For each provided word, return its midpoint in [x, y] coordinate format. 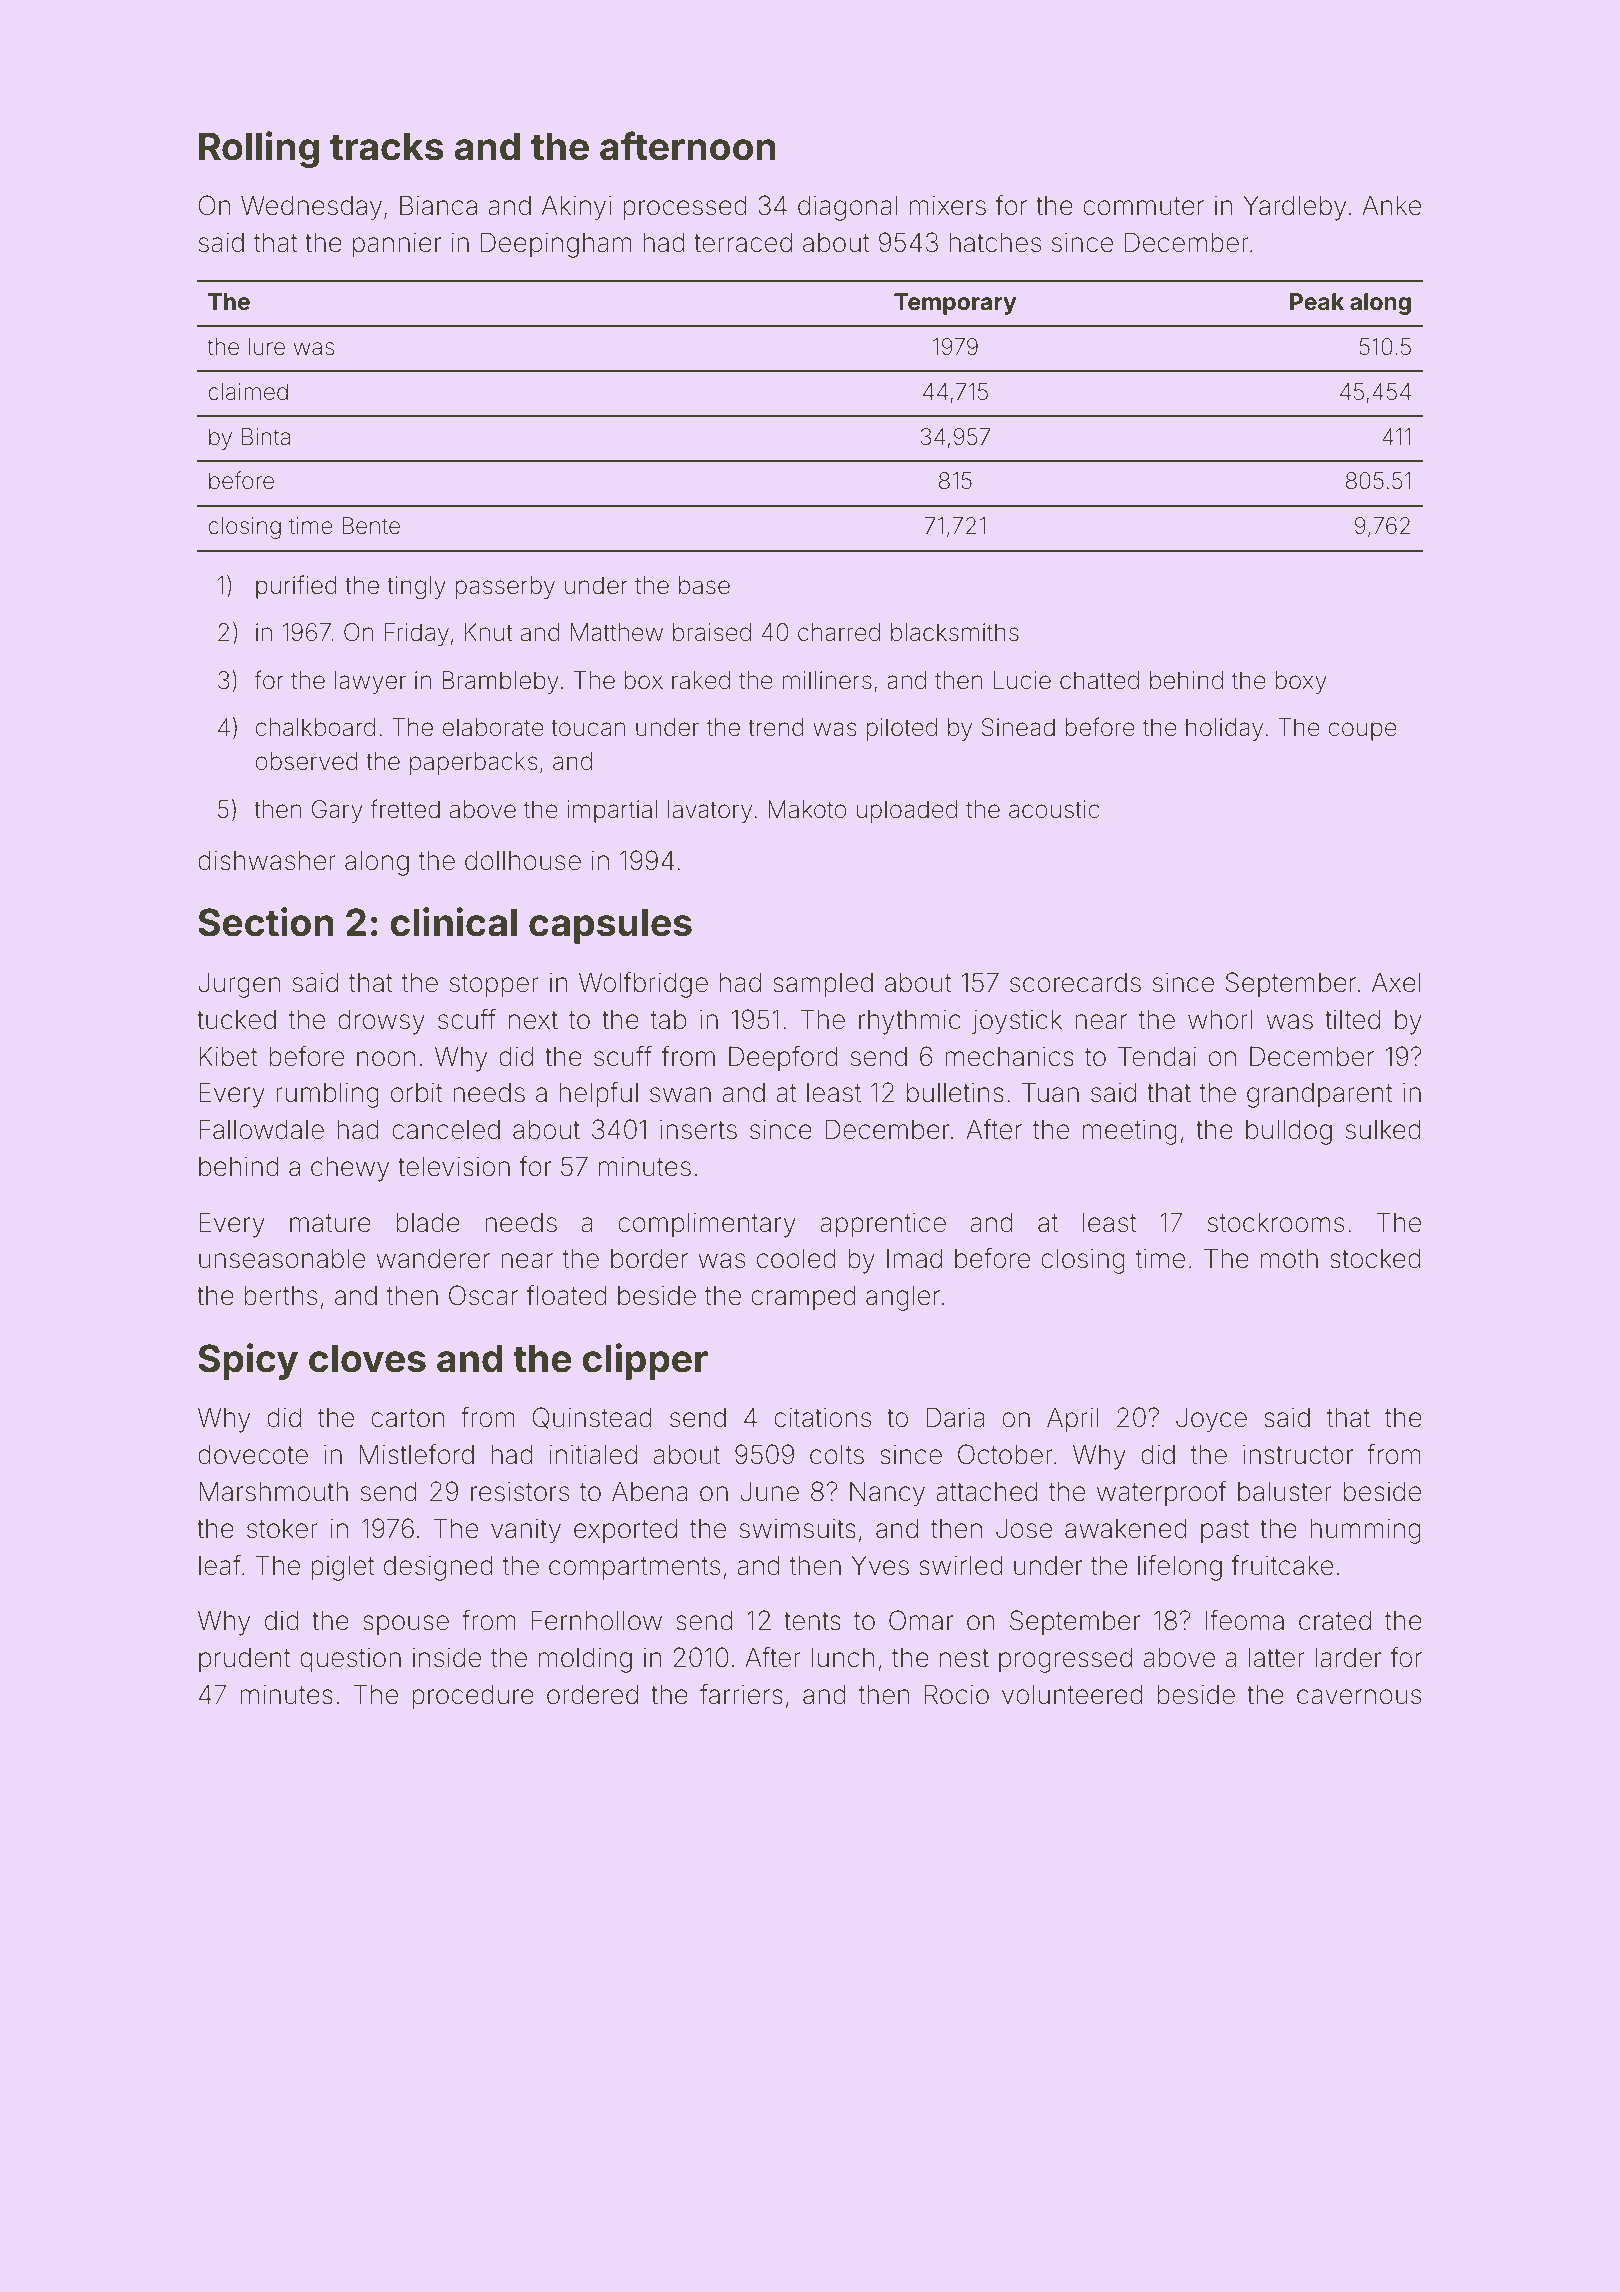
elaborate [493, 727]
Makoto [807, 809]
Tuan [1050, 1092]
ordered [592, 1694]
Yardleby [1294, 208]
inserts [698, 1130]
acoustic [1054, 809]
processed [685, 208]
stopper [494, 986]
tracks [387, 146]
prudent [245, 1660]
